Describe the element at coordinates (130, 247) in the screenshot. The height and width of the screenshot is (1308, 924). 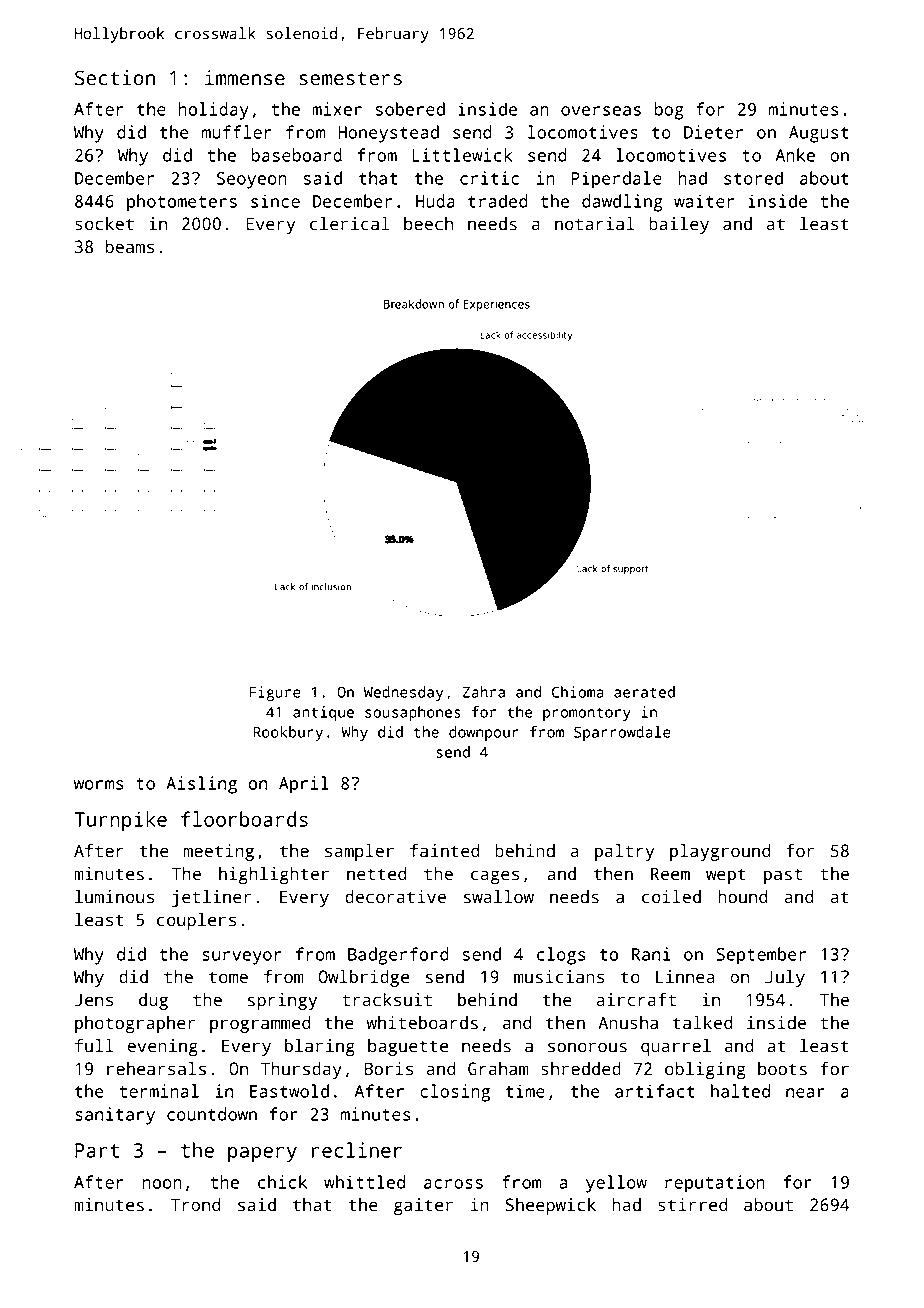
I see `beams` at that location.
